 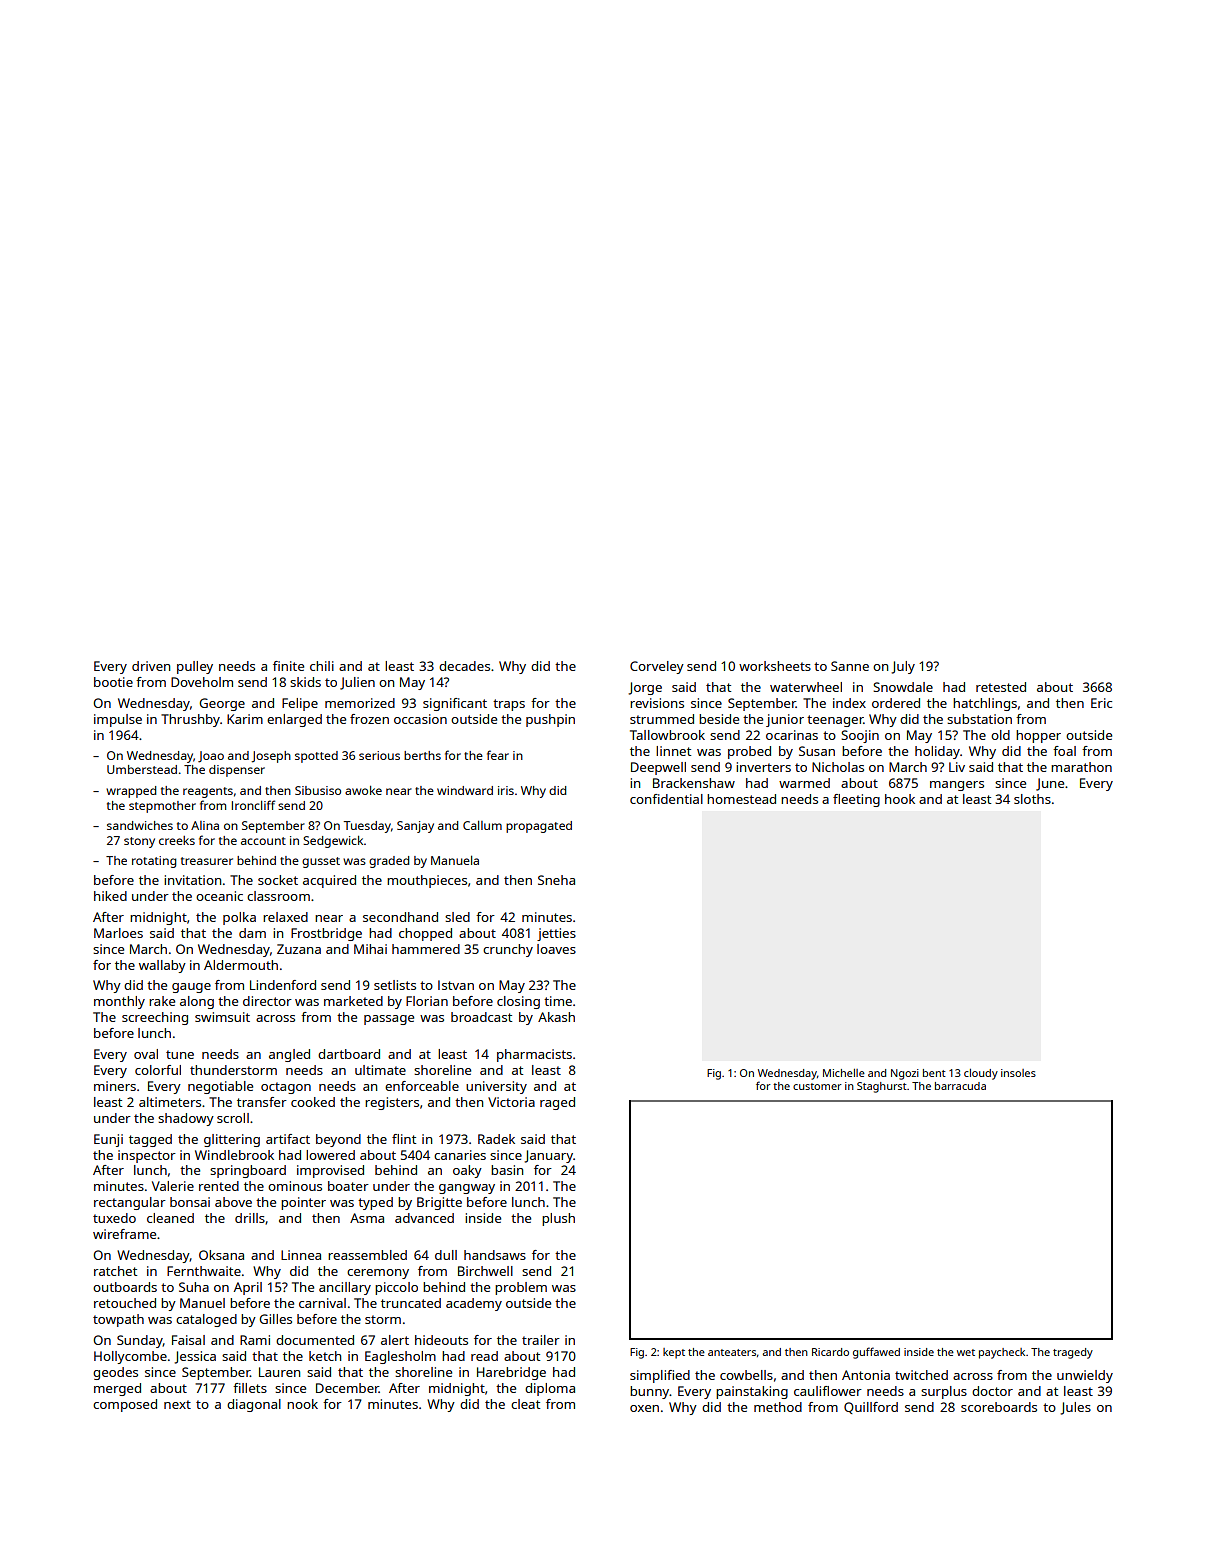 I want to click on nook, so click(x=302, y=1404).
